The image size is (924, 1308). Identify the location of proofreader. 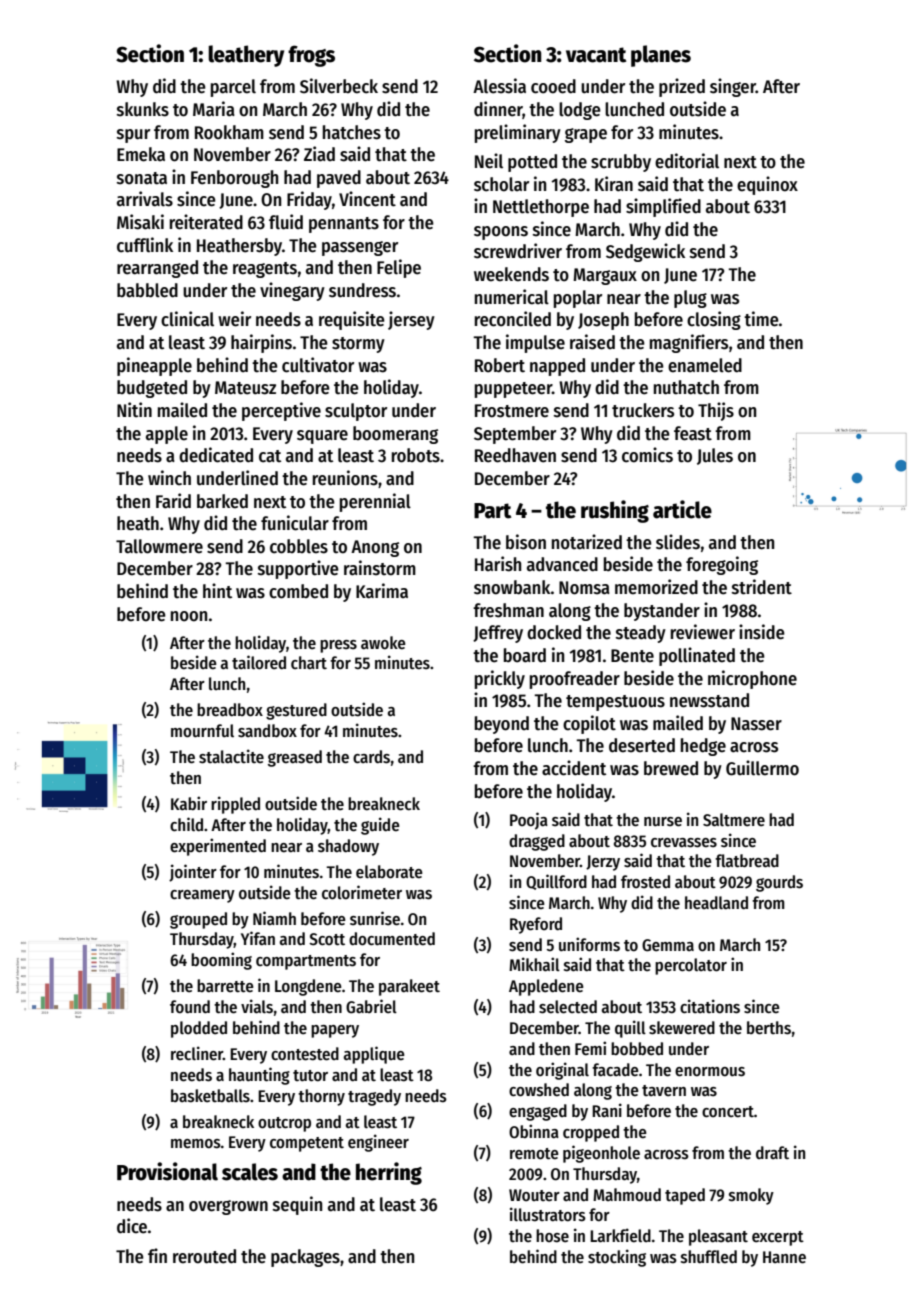
(575, 680).
